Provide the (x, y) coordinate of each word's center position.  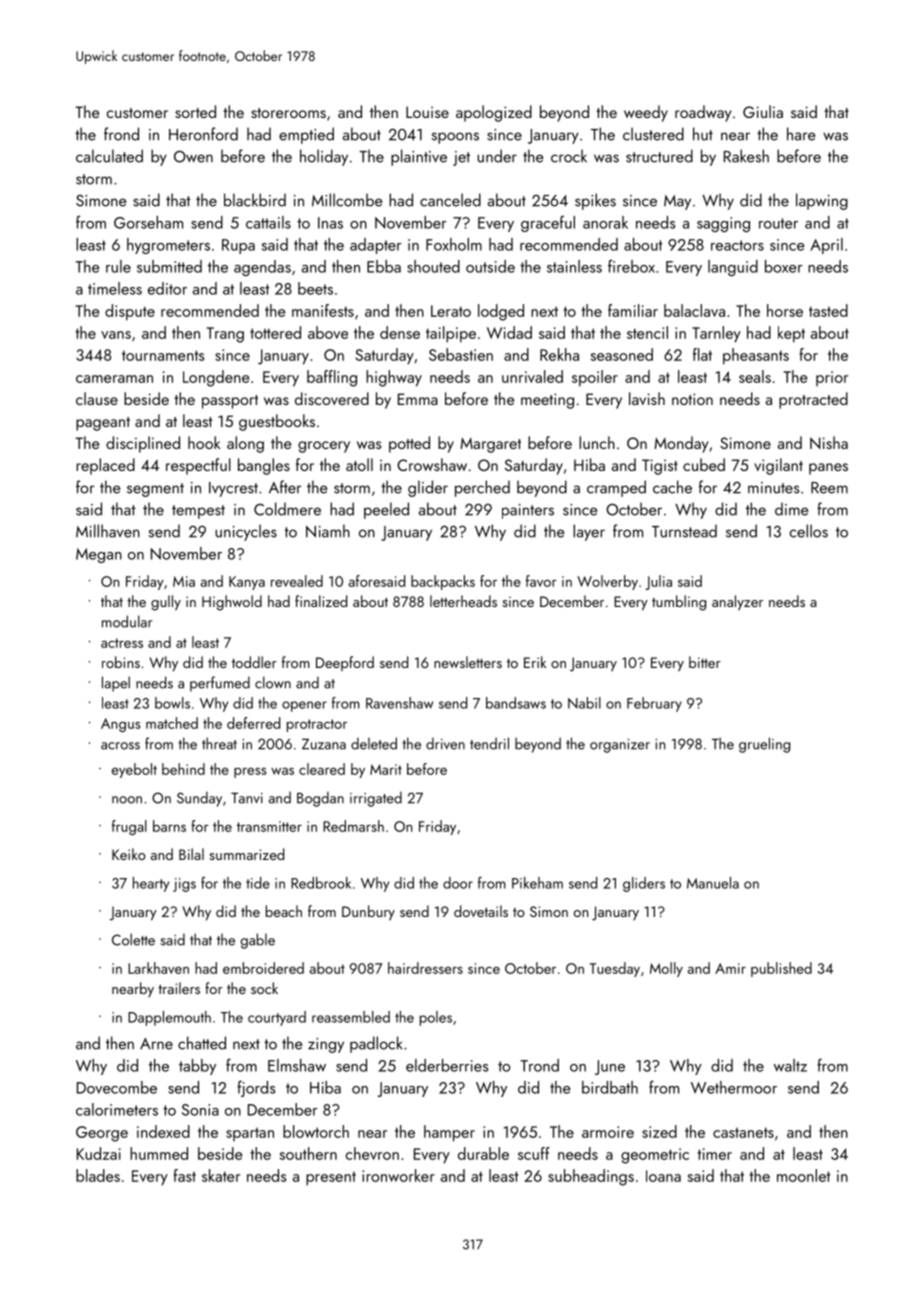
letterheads (463, 601)
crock (569, 156)
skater (221, 1175)
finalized (321, 601)
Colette (133, 939)
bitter (705, 662)
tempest (198, 512)
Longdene (216, 378)
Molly (666, 969)
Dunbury (368, 913)
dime (791, 509)
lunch (597, 442)
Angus (121, 725)
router (778, 223)
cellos (809, 531)
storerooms (288, 113)
